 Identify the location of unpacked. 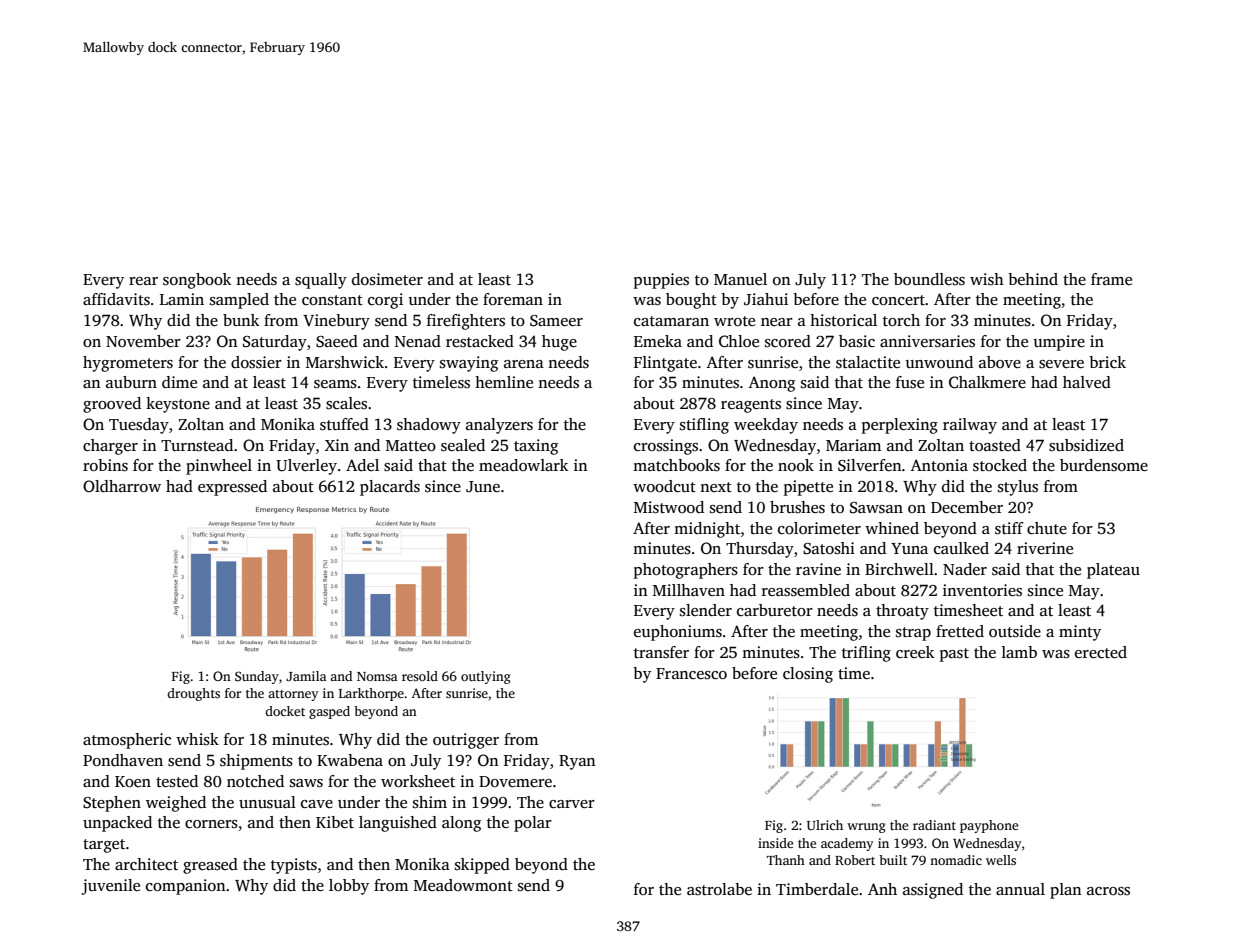
(117, 824).
